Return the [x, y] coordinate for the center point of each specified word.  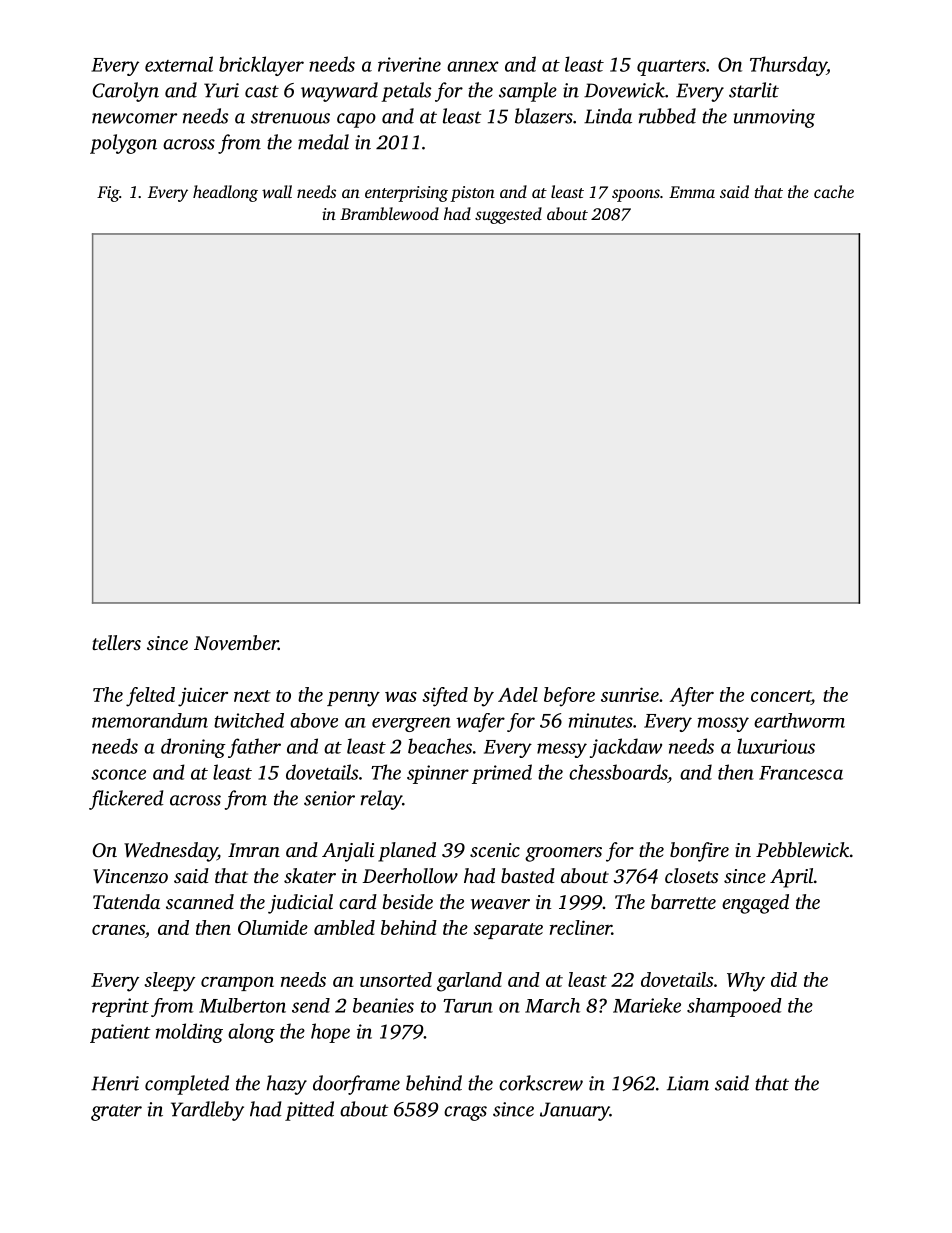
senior [329, 798]
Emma [692, 192]
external [179, 64]
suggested [508, 215]
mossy [723, 724]
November [236, 643]
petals [406, 92]
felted [150, 697]
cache [834, 191]
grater [116, 1112]
